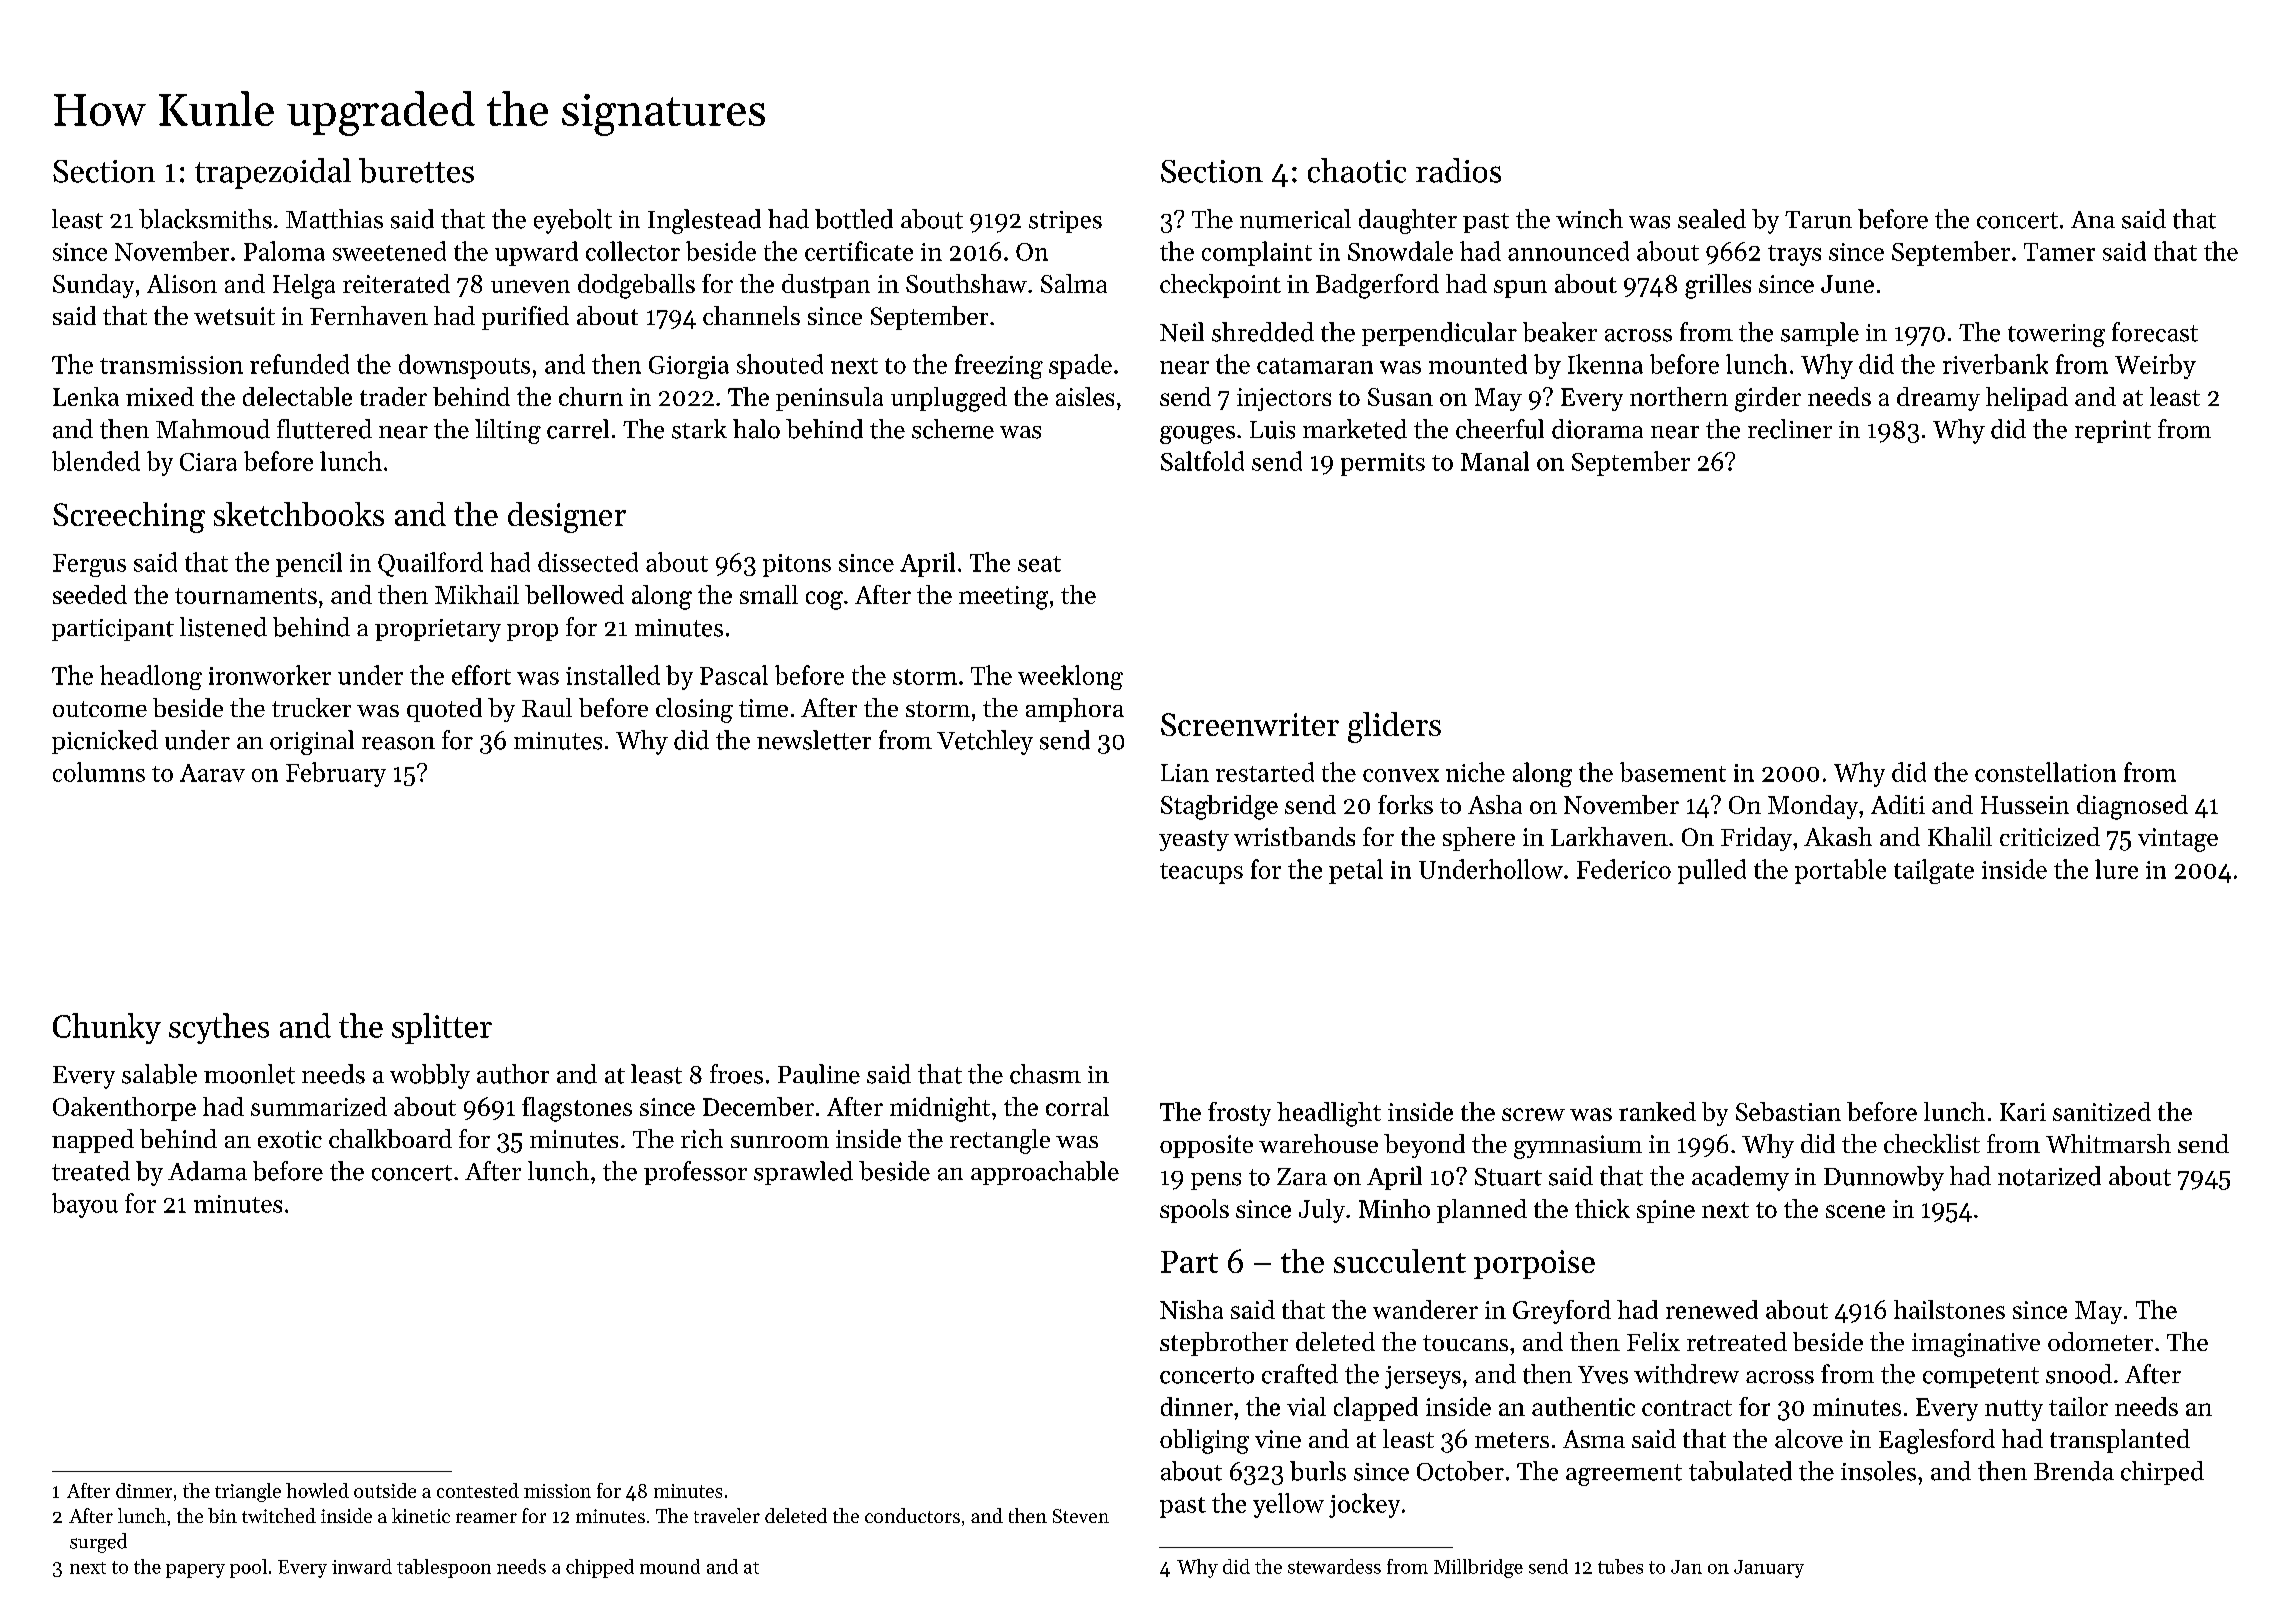 The height and width of the page is (1622, 2294). I want to click on chaotic, so click(1357, 170).
